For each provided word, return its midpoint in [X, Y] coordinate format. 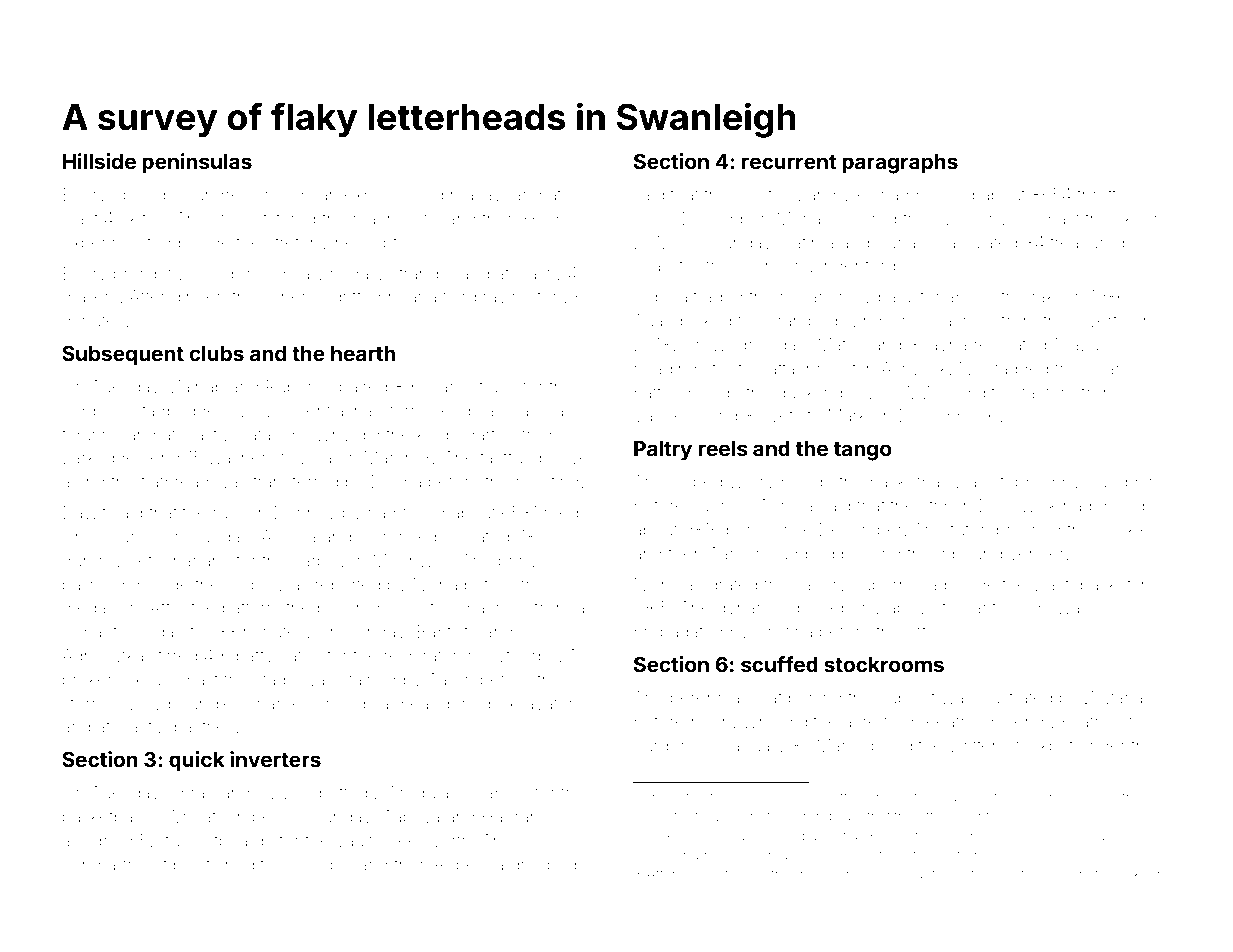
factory [1048, 394]
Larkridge [99, 459]
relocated [1010, 344]
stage [275, 682]
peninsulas [197, 163]
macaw [479, 196]
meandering [443, 705]
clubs [216, 353]
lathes [1100, 721]
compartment [115, 866]
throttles [1108, 194]
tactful [503, 457]
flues [498, 386]
